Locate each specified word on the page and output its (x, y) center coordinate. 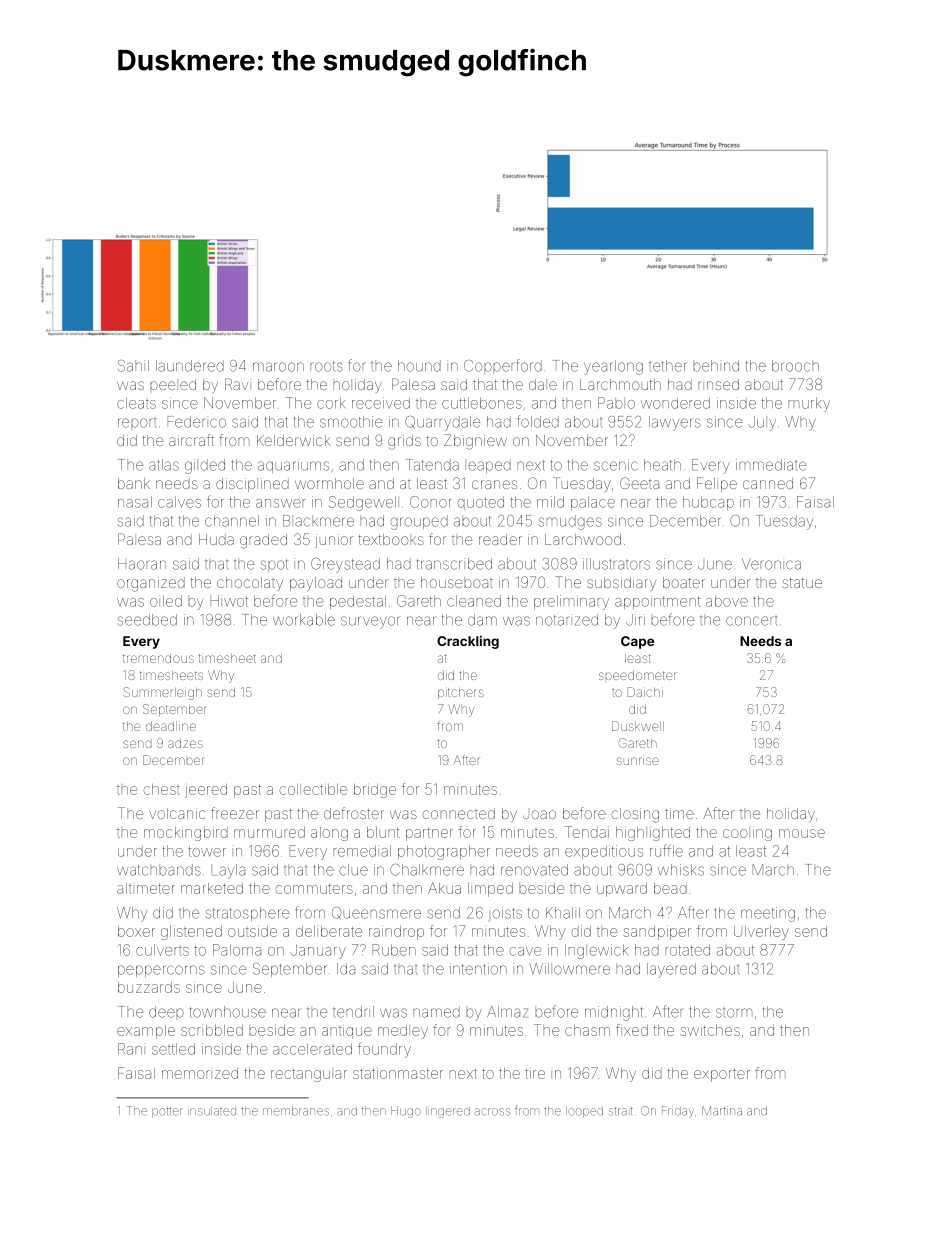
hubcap (708, 503)
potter (167, 1112)
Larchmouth (620, 384)
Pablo (616, 403)
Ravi (238, 384)
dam (482, 620)
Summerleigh (163, 693)
